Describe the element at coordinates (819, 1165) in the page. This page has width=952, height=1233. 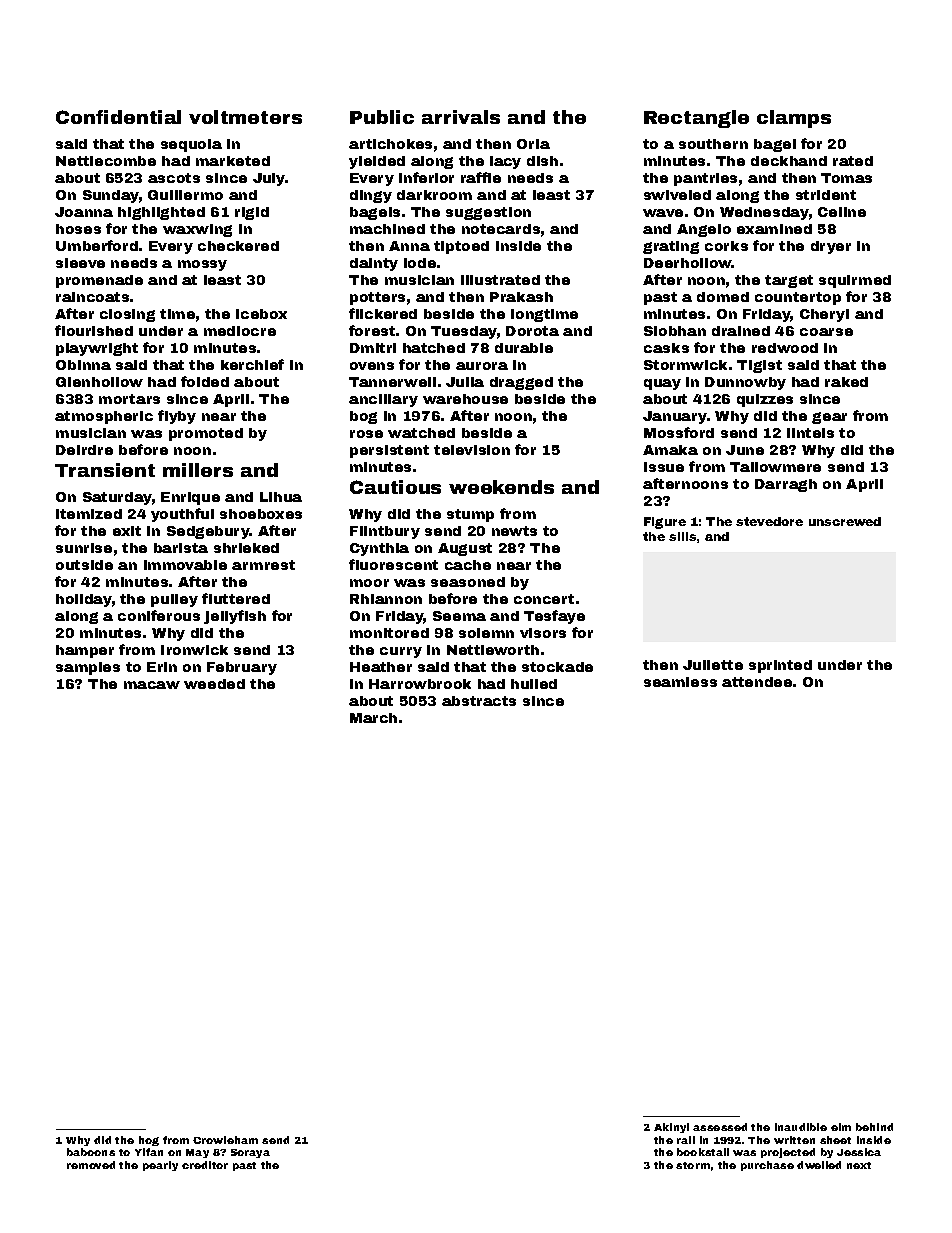
I see `dwelled` at that location.
